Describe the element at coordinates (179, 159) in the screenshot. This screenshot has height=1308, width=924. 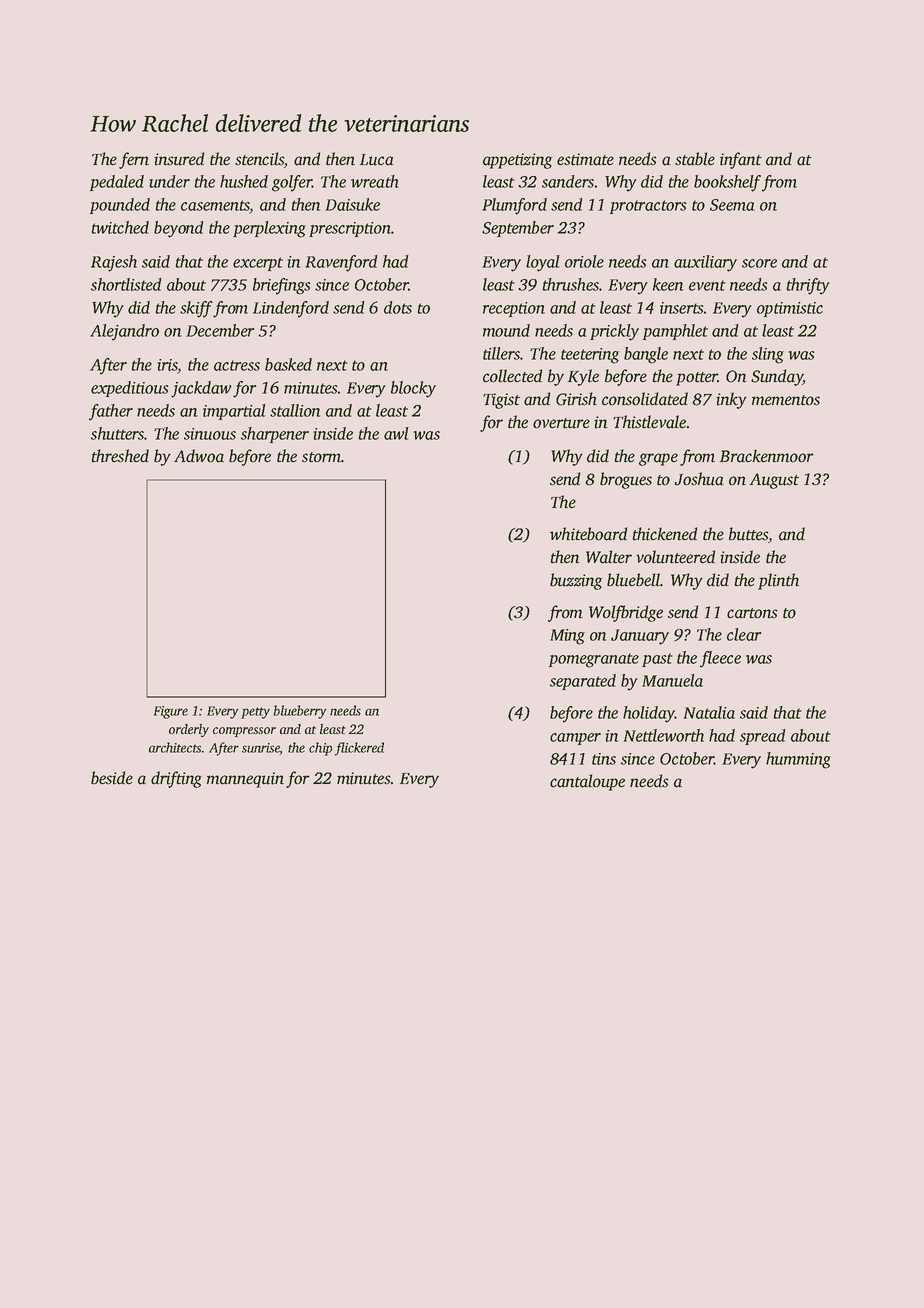
I see `insured` at that location.
